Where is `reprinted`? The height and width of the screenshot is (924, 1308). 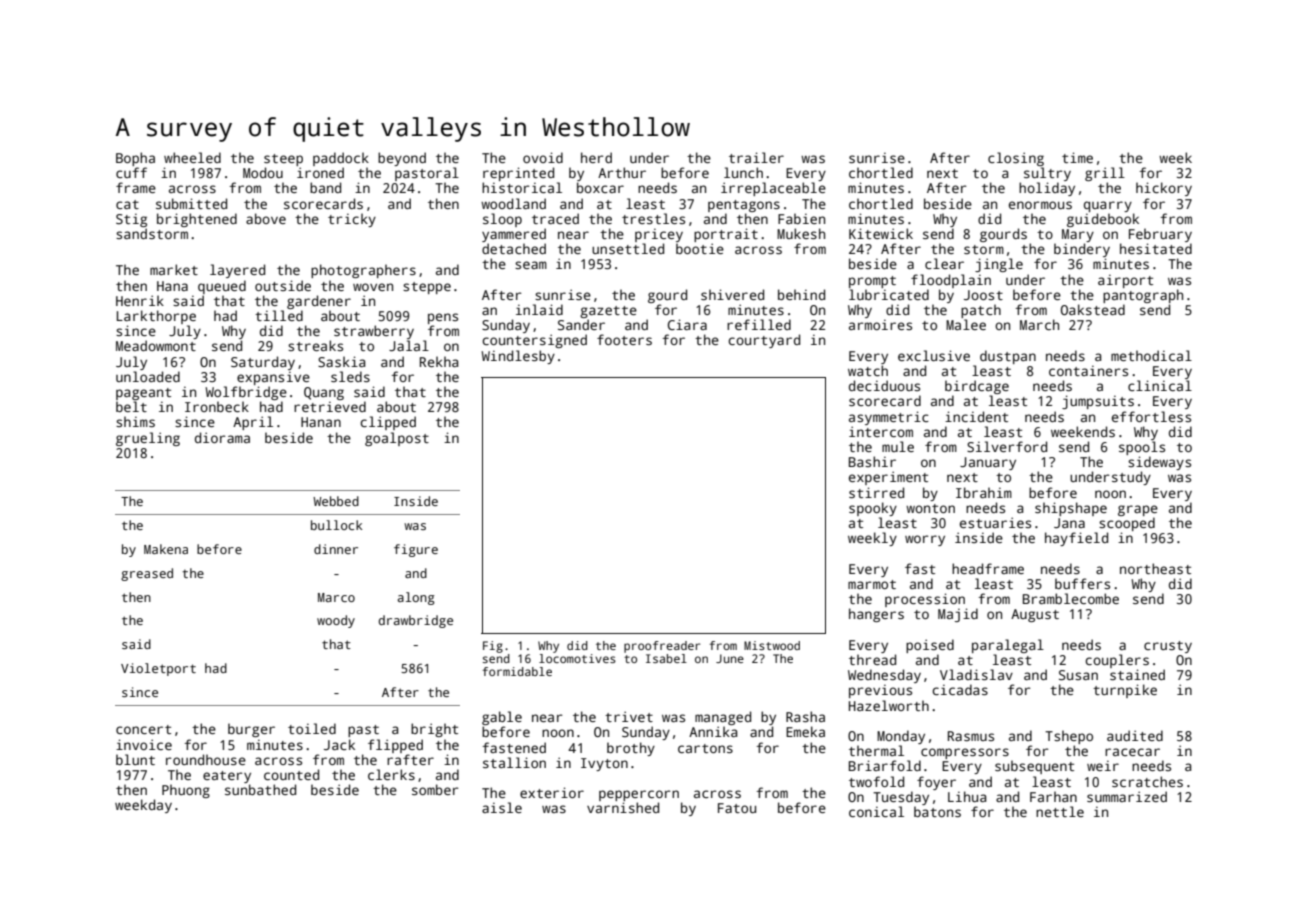
reprinted is located at coordinates (518, 174).
